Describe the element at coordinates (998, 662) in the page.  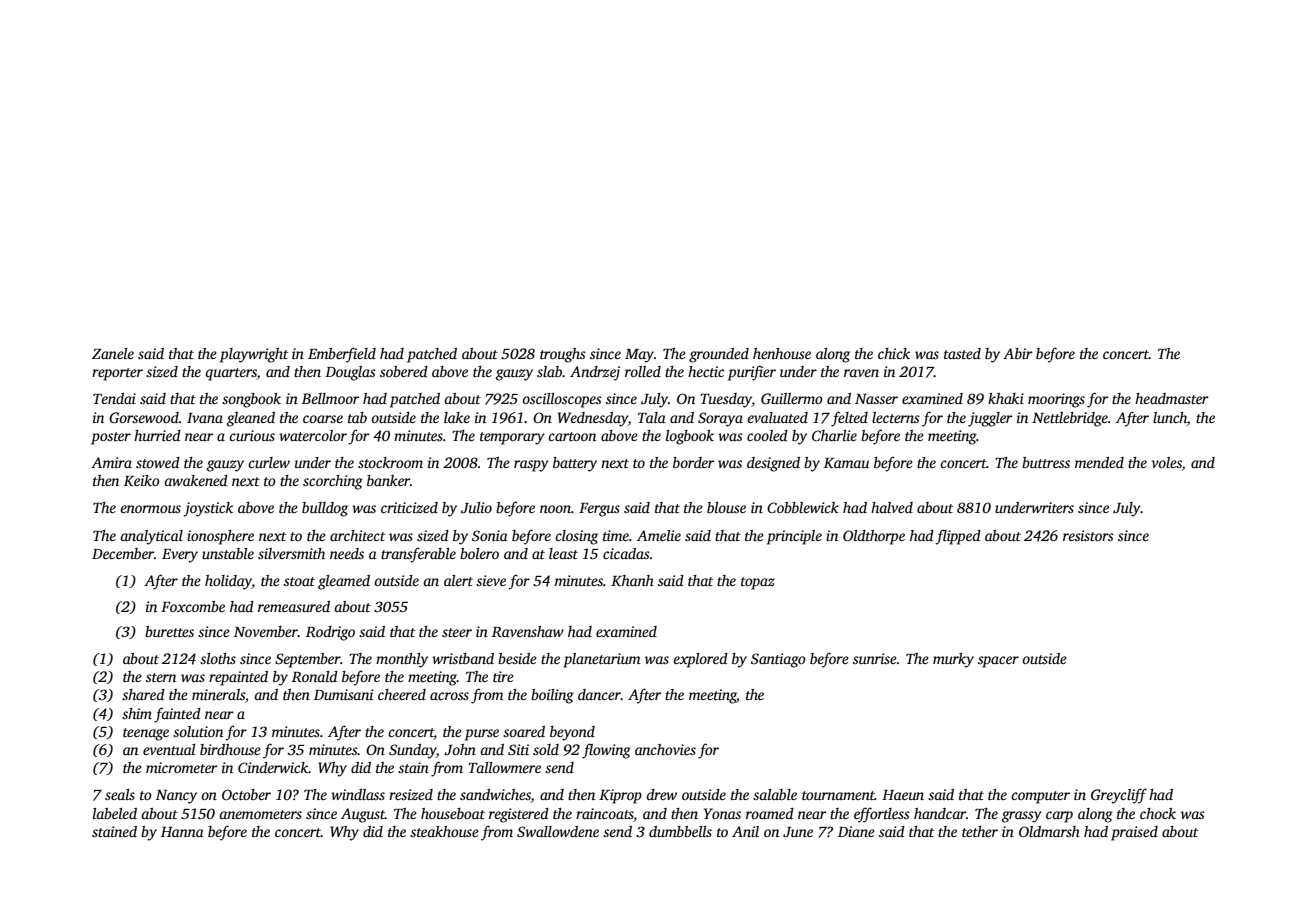
I see `spacer` at that location.
